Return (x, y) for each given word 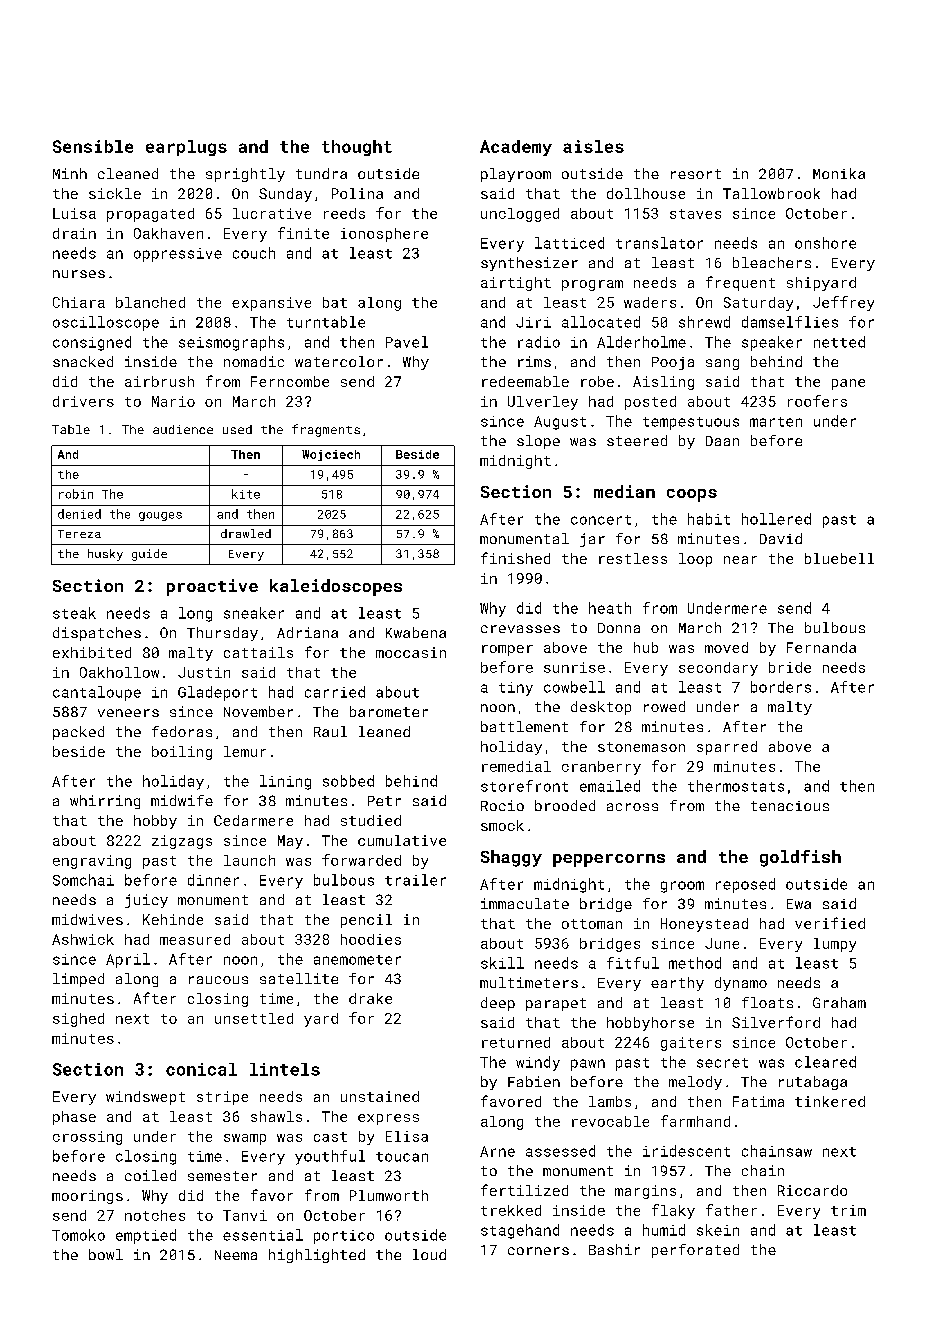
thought (357, 148)
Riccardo (812, 1190)
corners (538, 1251)
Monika (839, 173)
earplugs (186, 148)
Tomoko (78, 1235)
